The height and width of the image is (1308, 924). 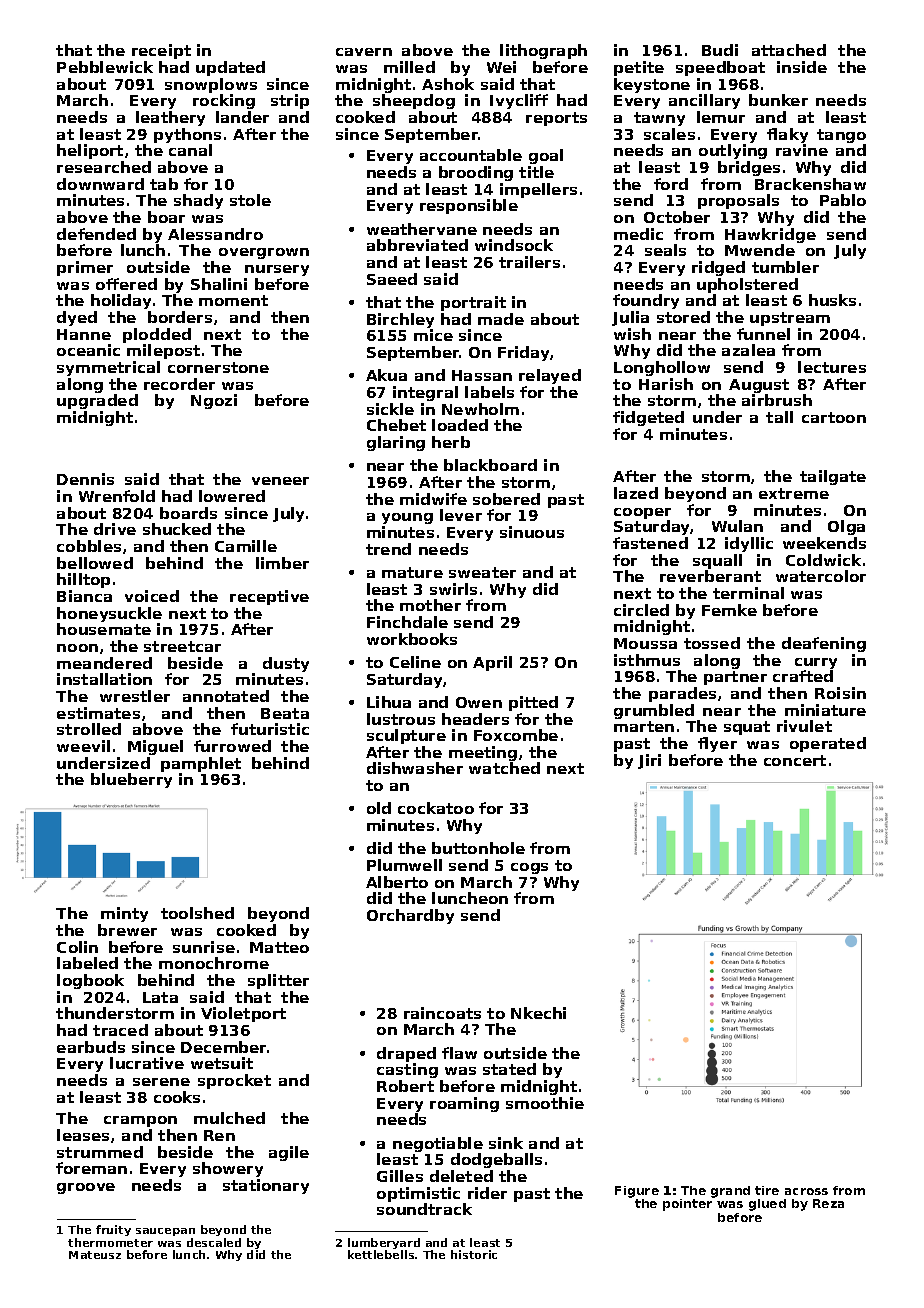 I want to click on accountable, so click(x=471, y=155).
